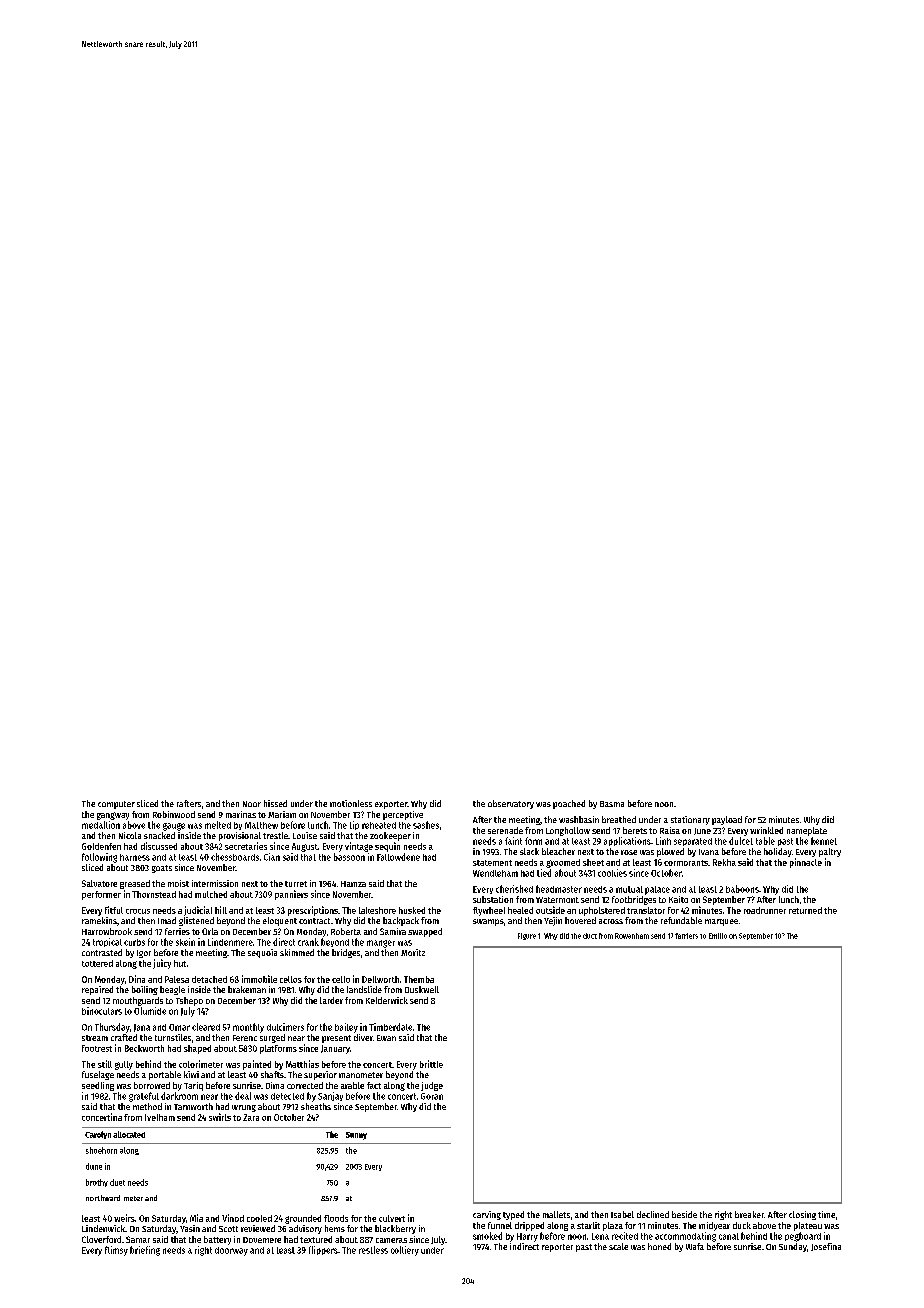 This screenshot has height=1308, width=924. Describe the element at coordinates (145, 1251) in the screenshot. I see `briefing` at that location.
